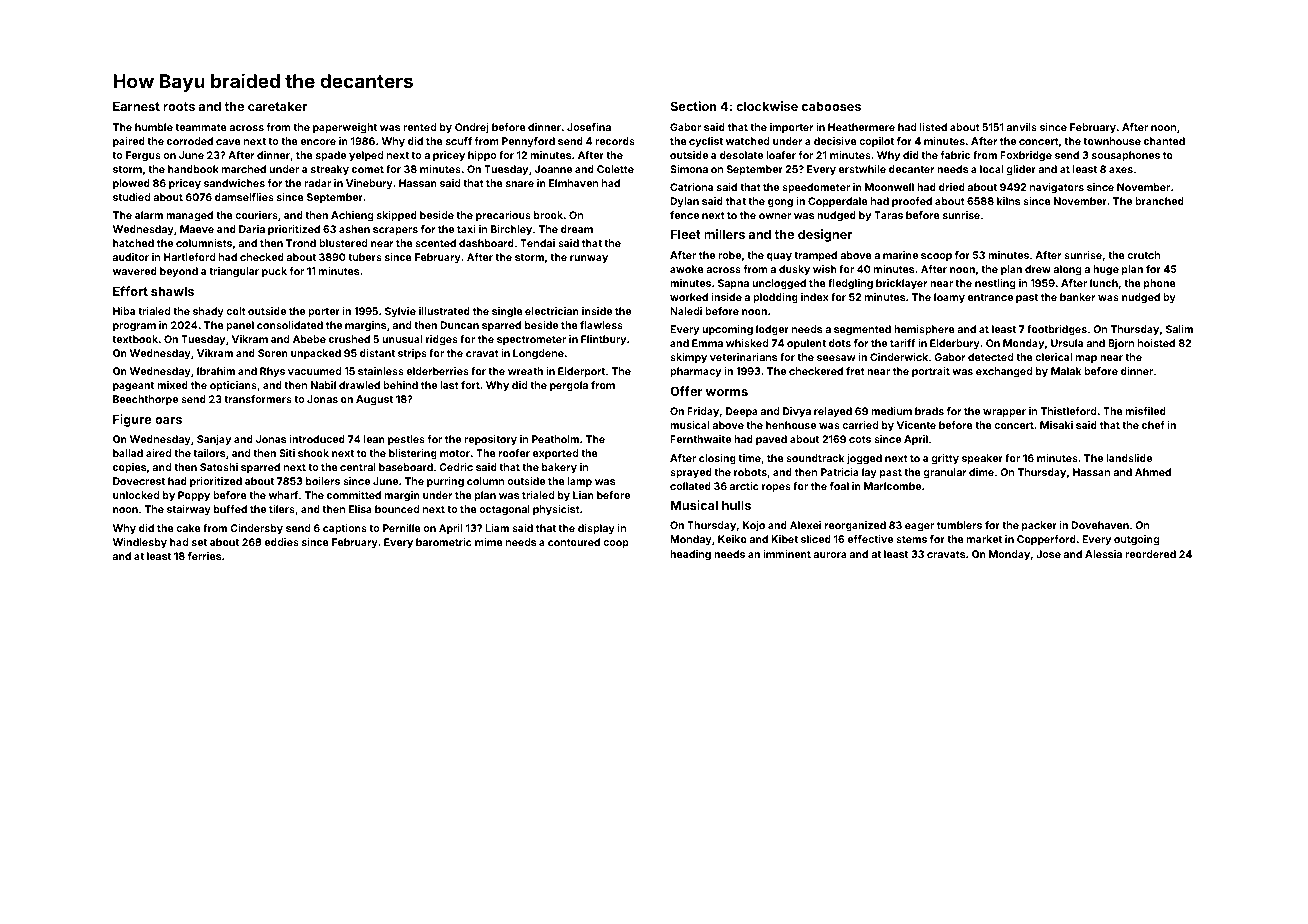 The width and height of the image is (1308, 924). What do you see at coordinates (690, 555) in the image?
I see `heading` at bounding box center [690, 555].
